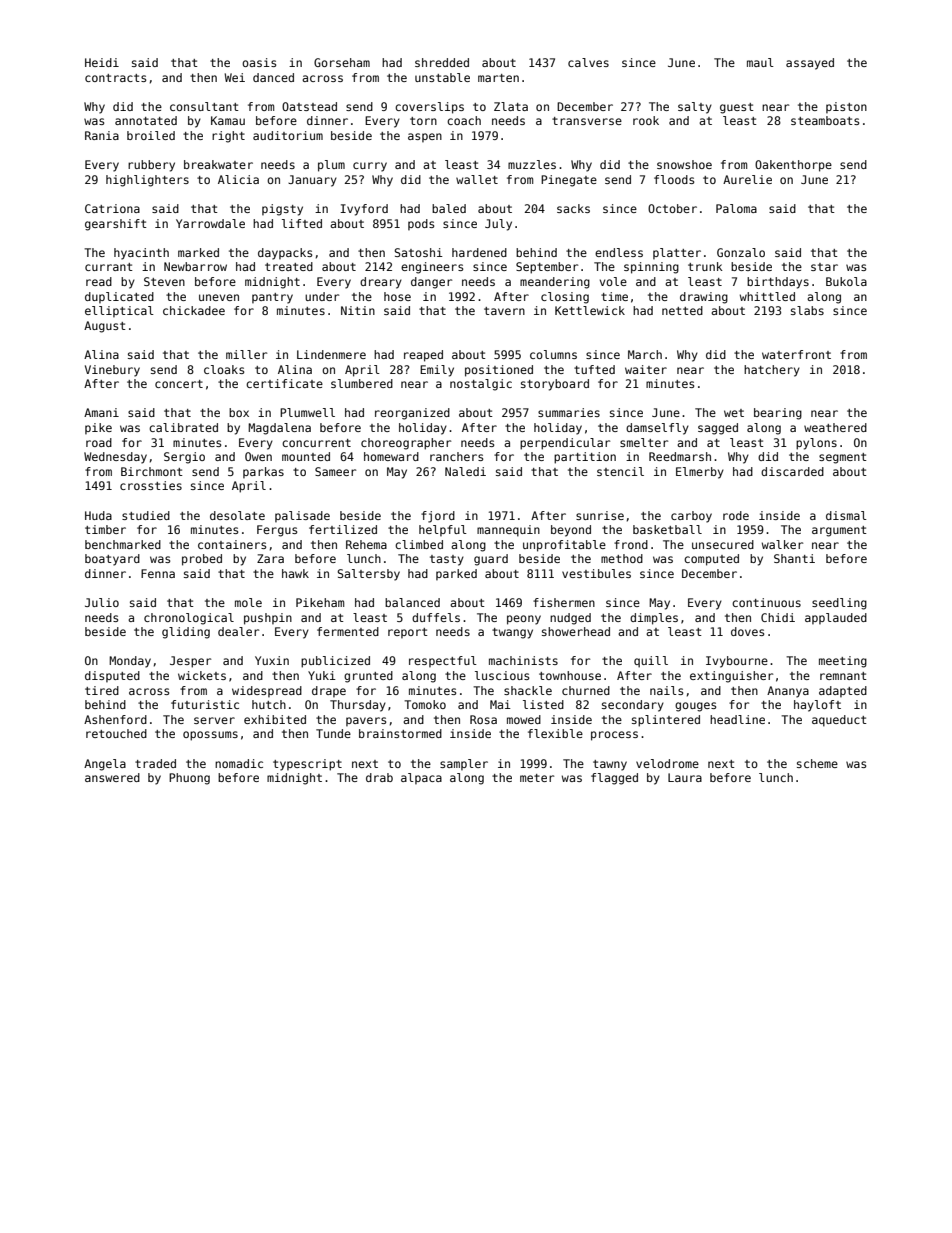 This document has height=1233, width=952. What do you see at coordinates (825, 120) in the document?
I see `steamboats` at bounding box center [825, 120].
